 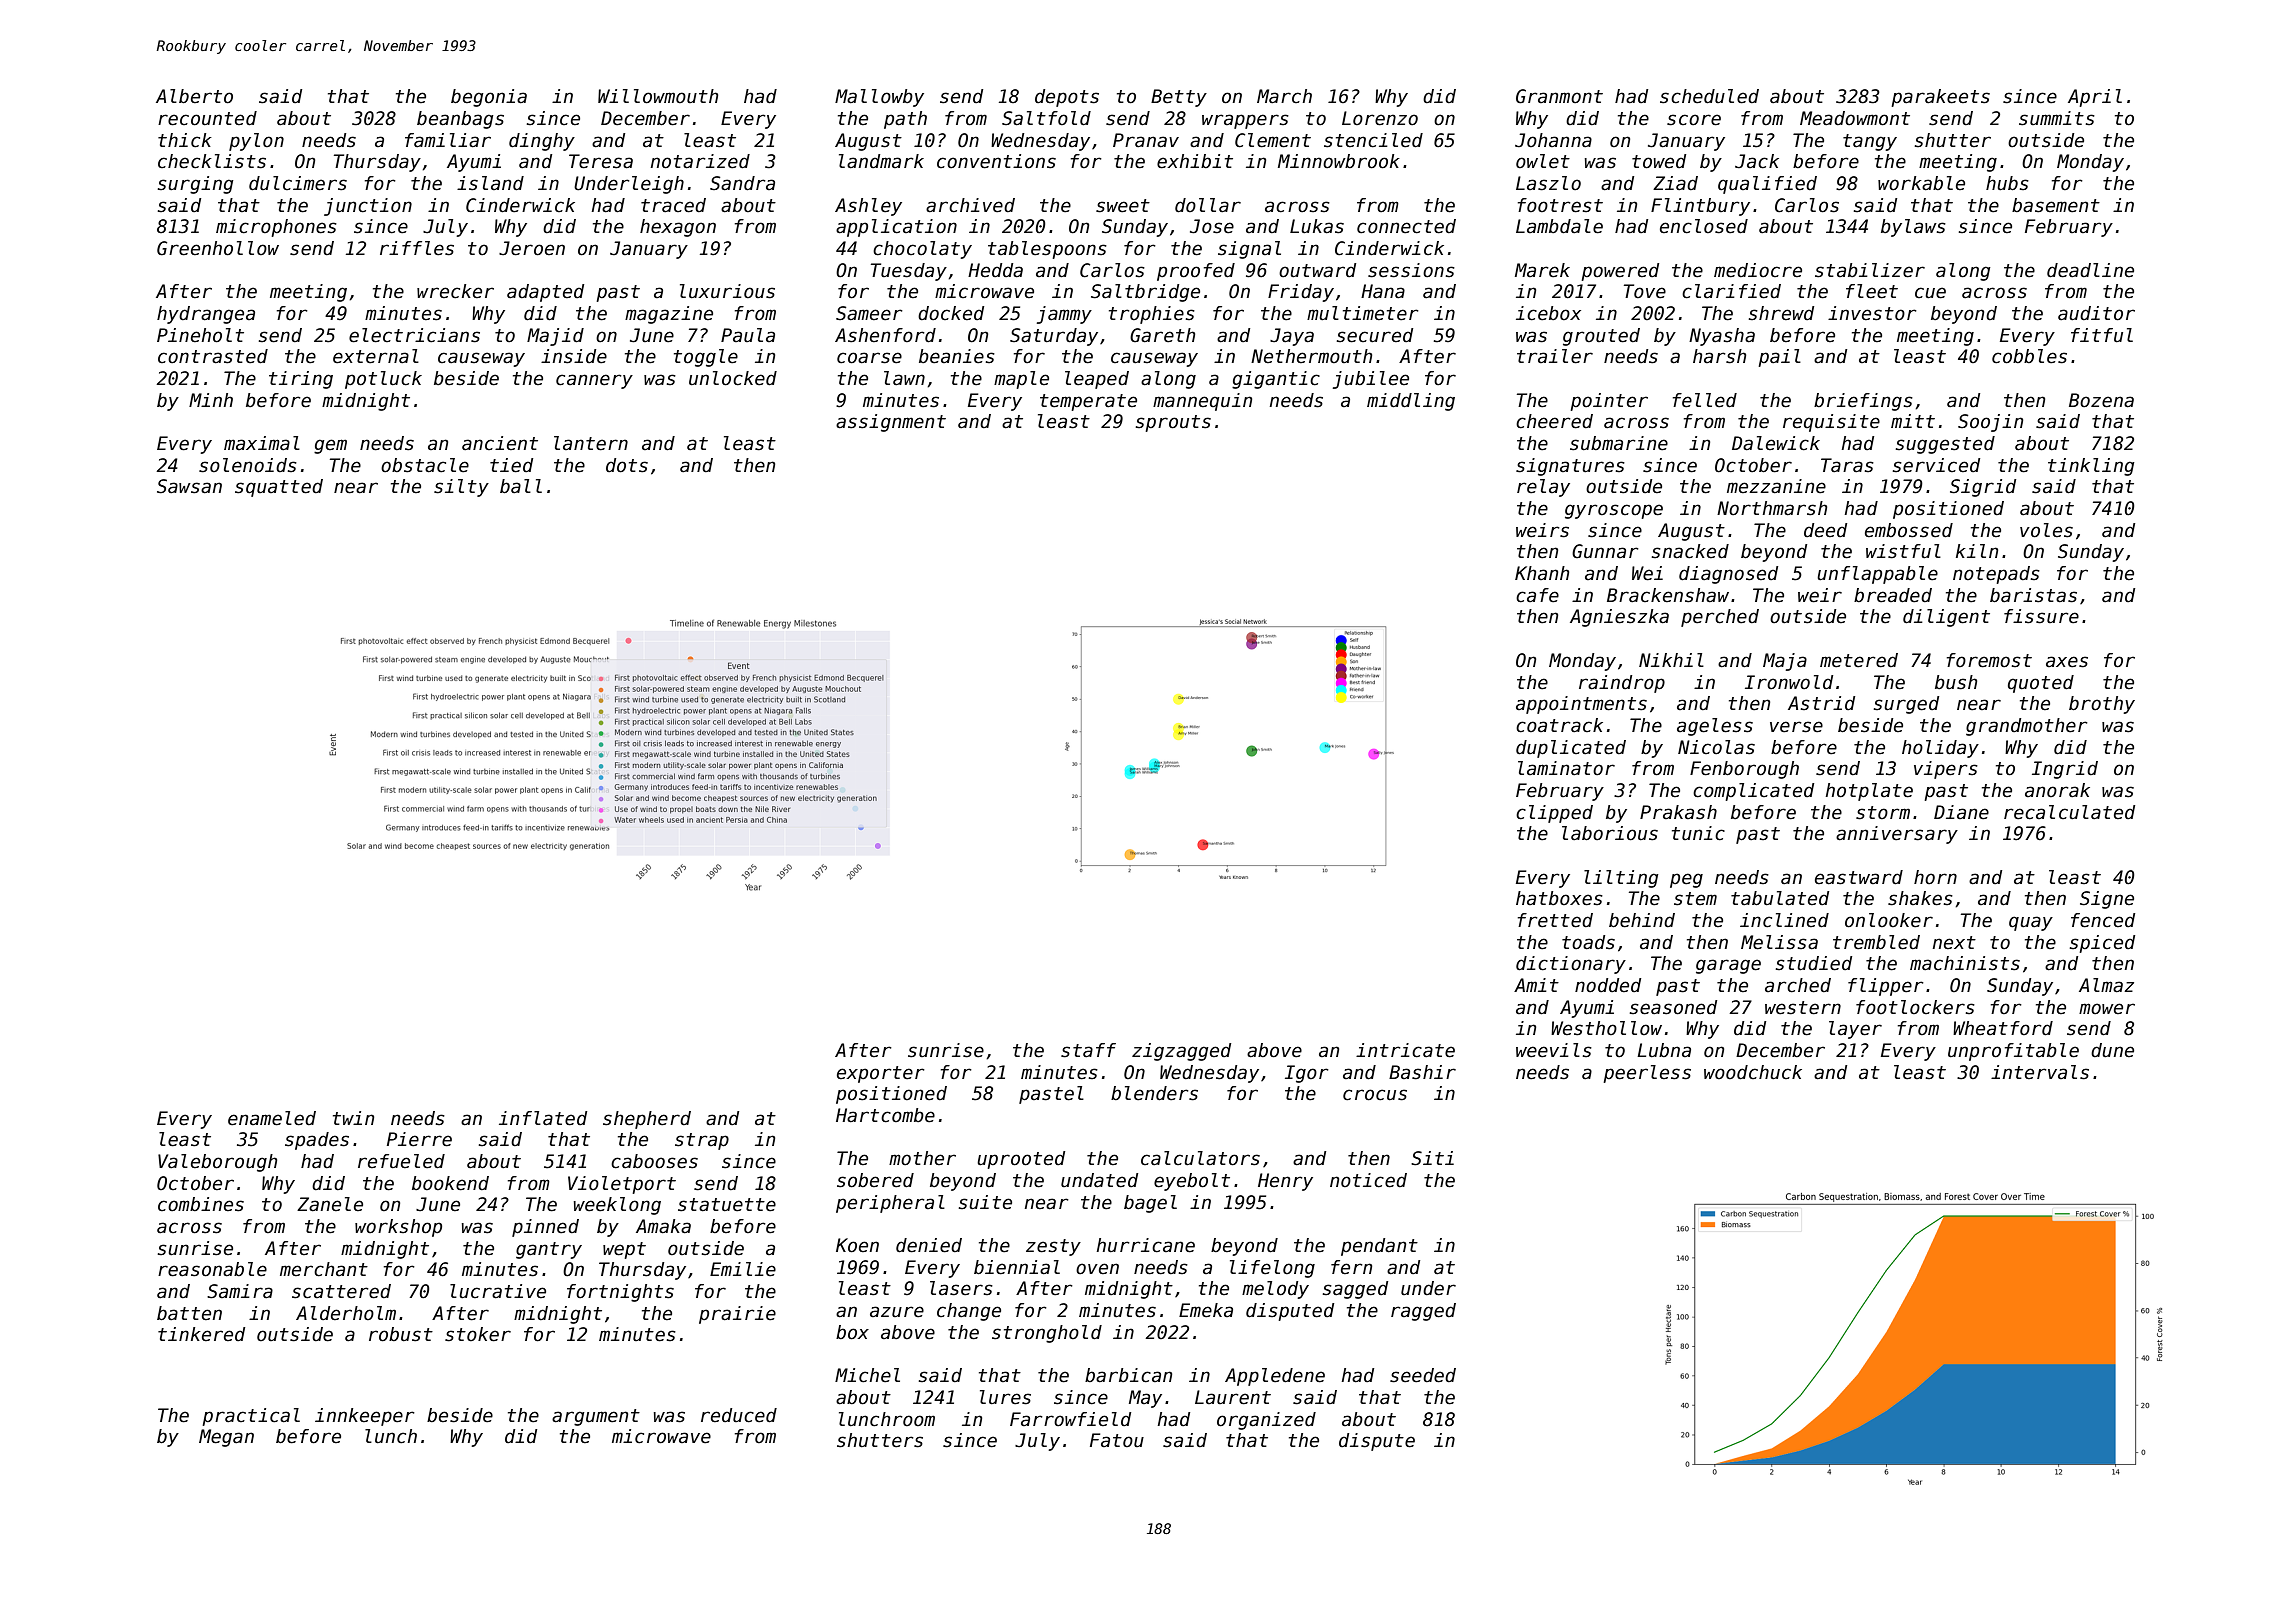 What do you see at coordinates (951, 313) in the document?
I see `docked` at bounding box center [951, 313].
